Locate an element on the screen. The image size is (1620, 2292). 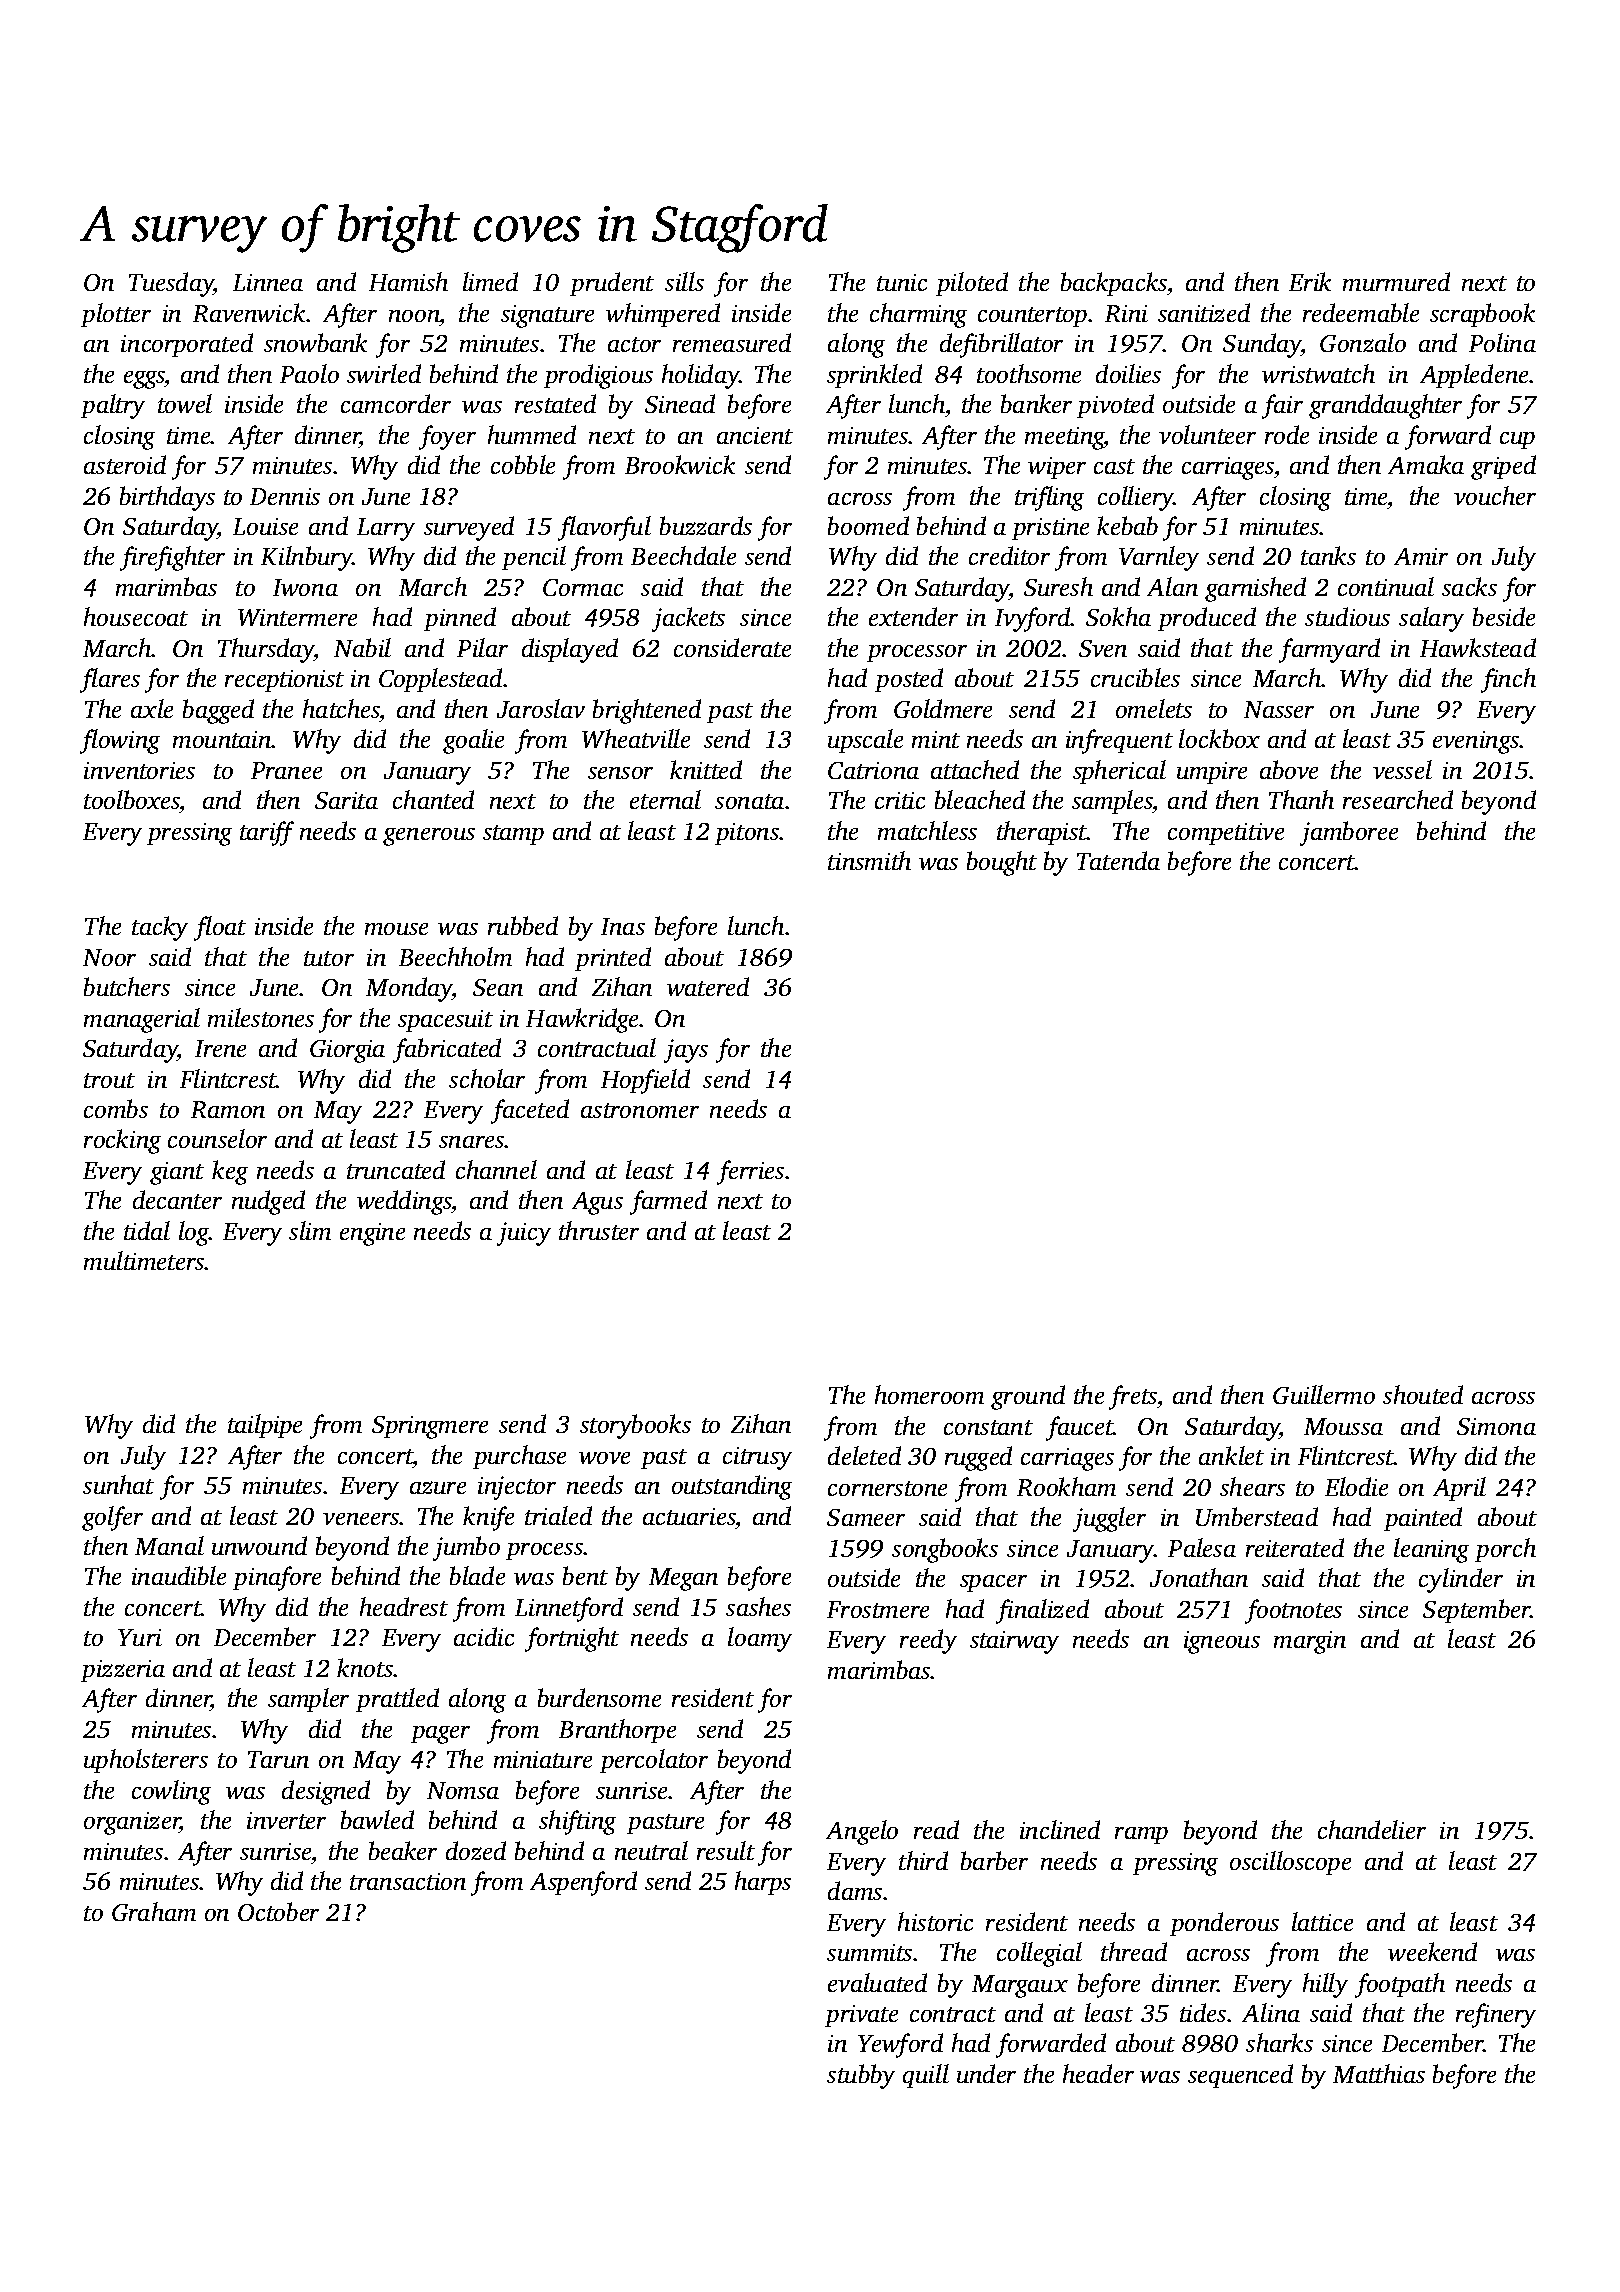
reiterated is located at coordinates (1295, 1547).
